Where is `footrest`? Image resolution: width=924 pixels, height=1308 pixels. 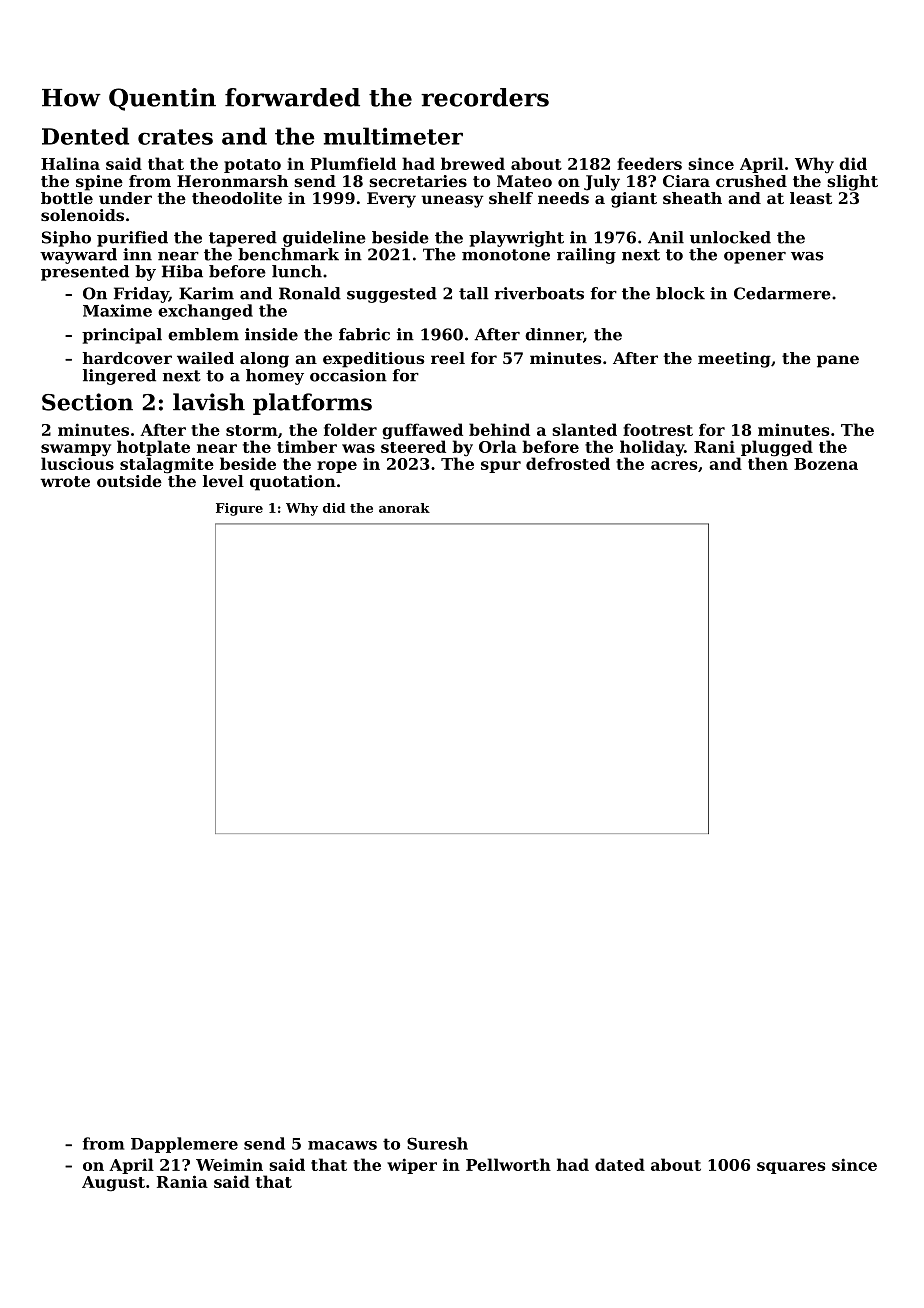
footrest is located at coordinates (658, 429).
